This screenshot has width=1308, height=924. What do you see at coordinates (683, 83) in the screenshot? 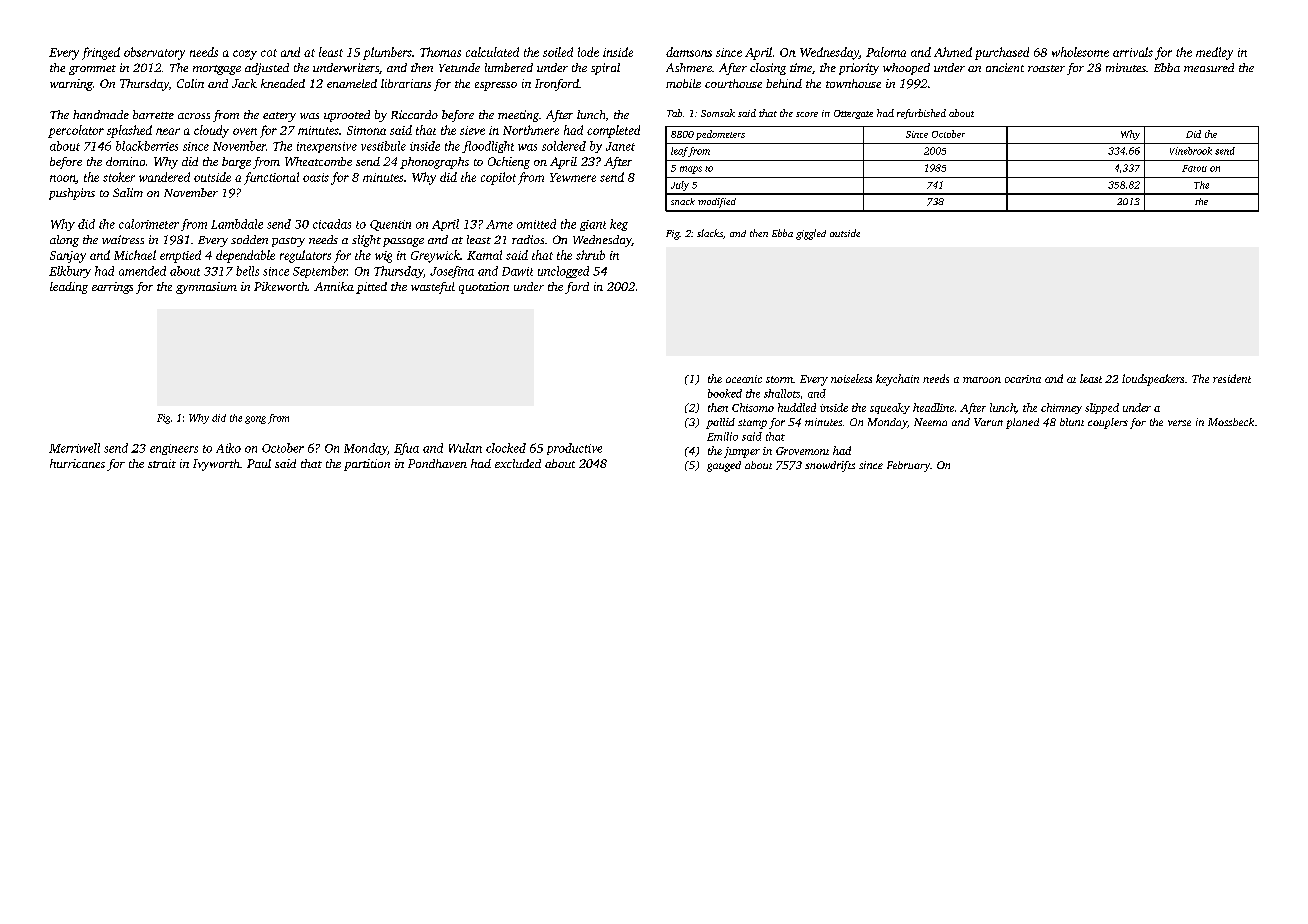
I see `mobile` at bounding box center [683, 83].
